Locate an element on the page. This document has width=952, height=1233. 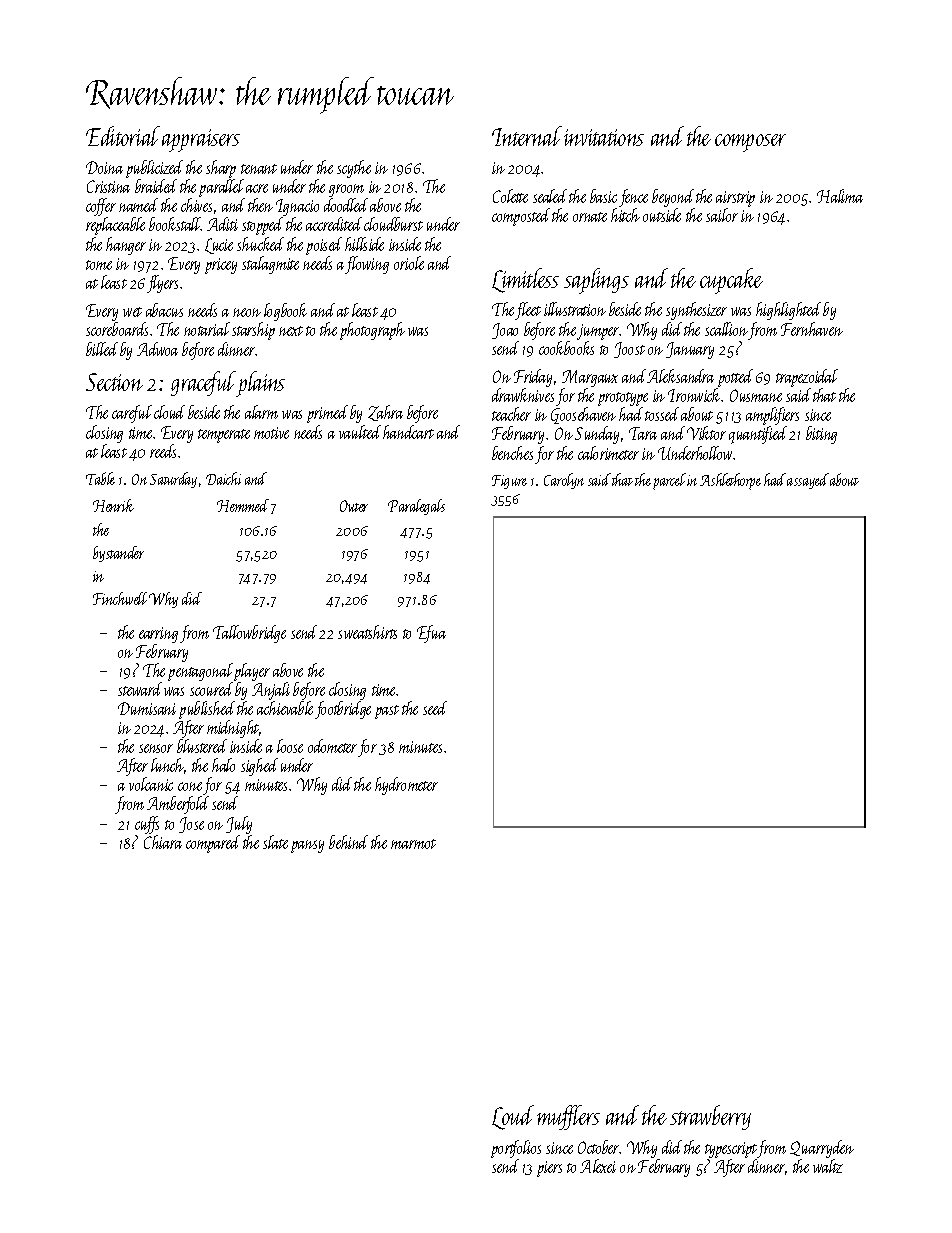
scythe is located at coordinates (354, 169).
